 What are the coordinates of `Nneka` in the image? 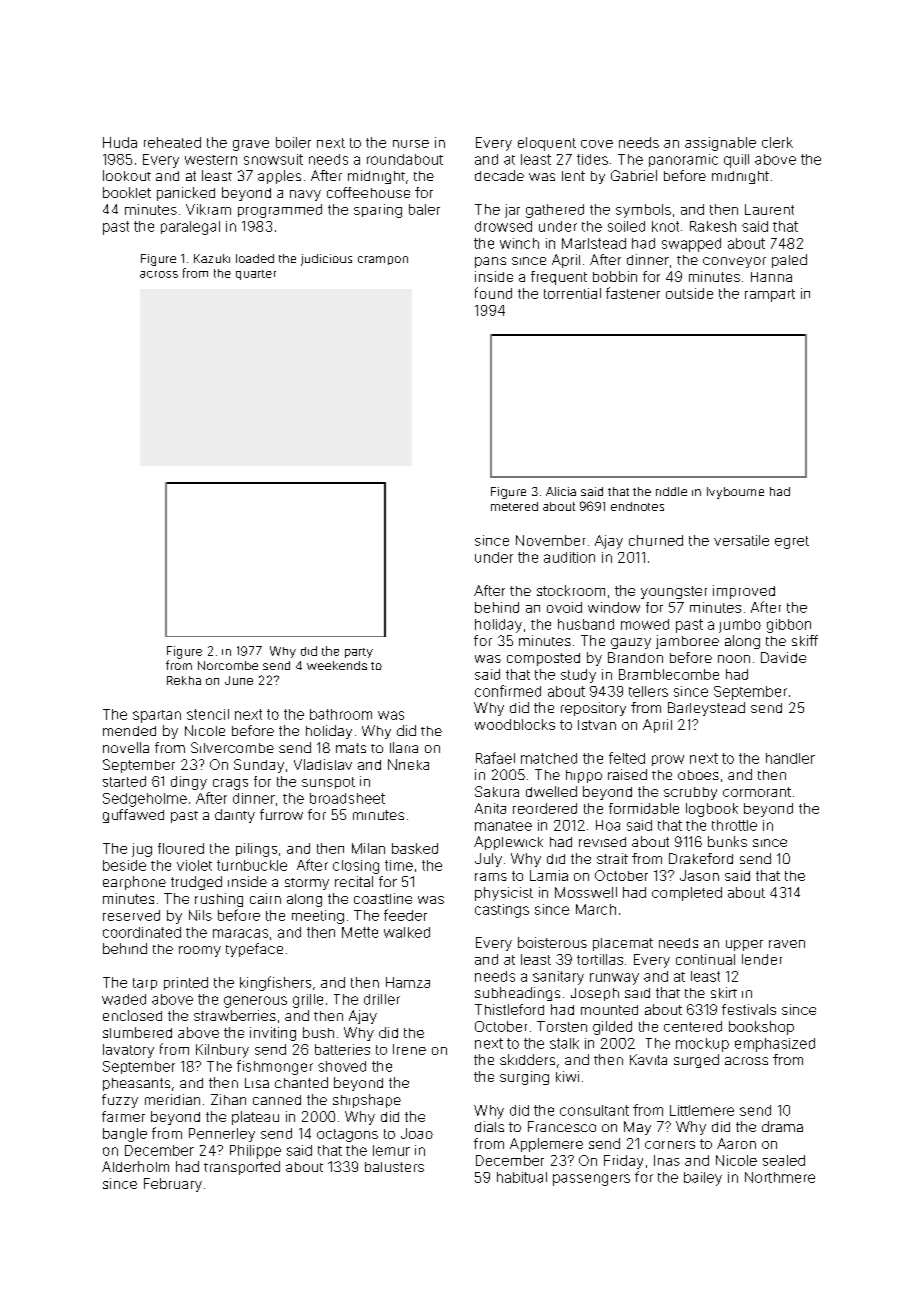 It's located at (408, 764).
